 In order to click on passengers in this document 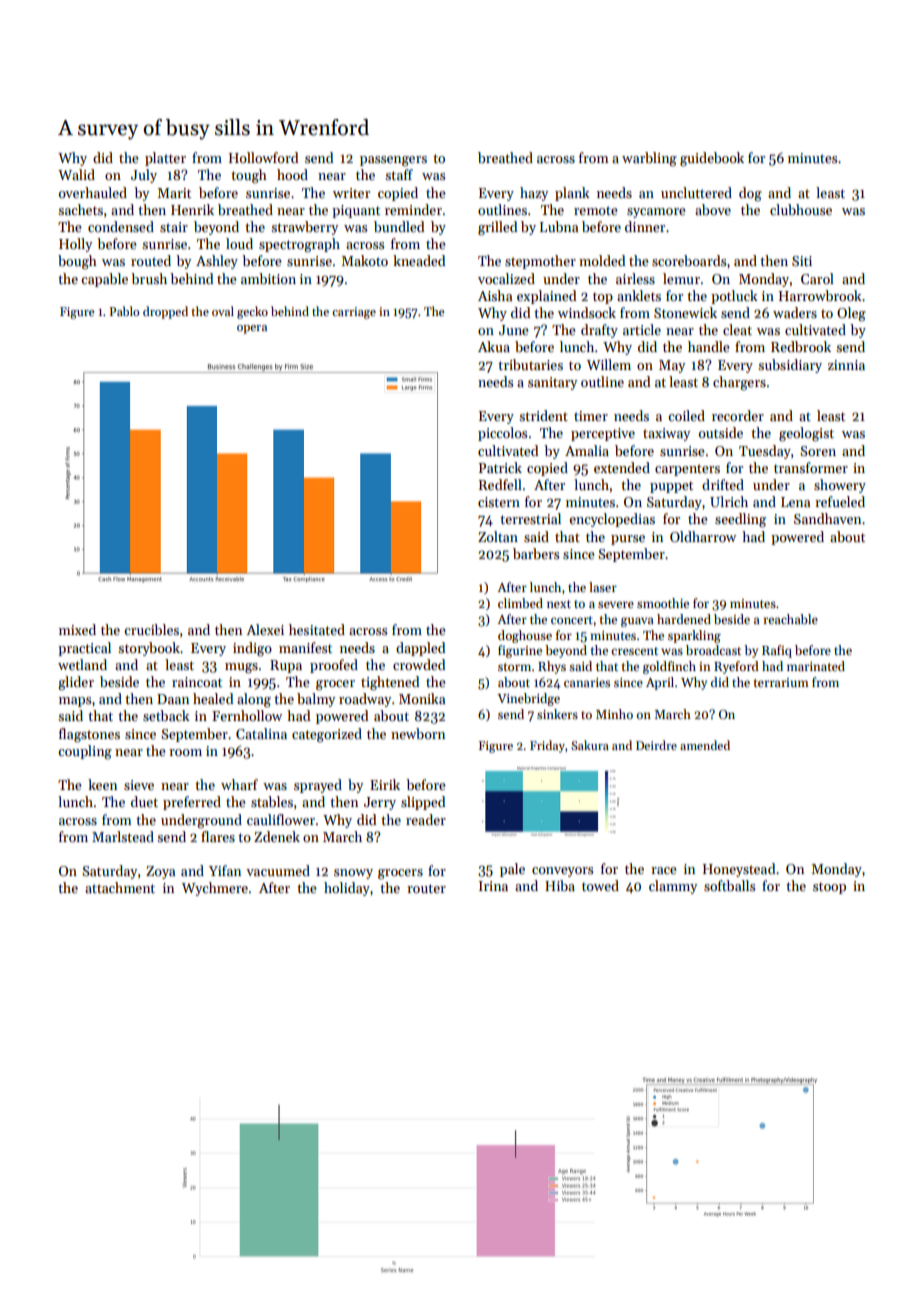, I will do `click(393, 161)`.
